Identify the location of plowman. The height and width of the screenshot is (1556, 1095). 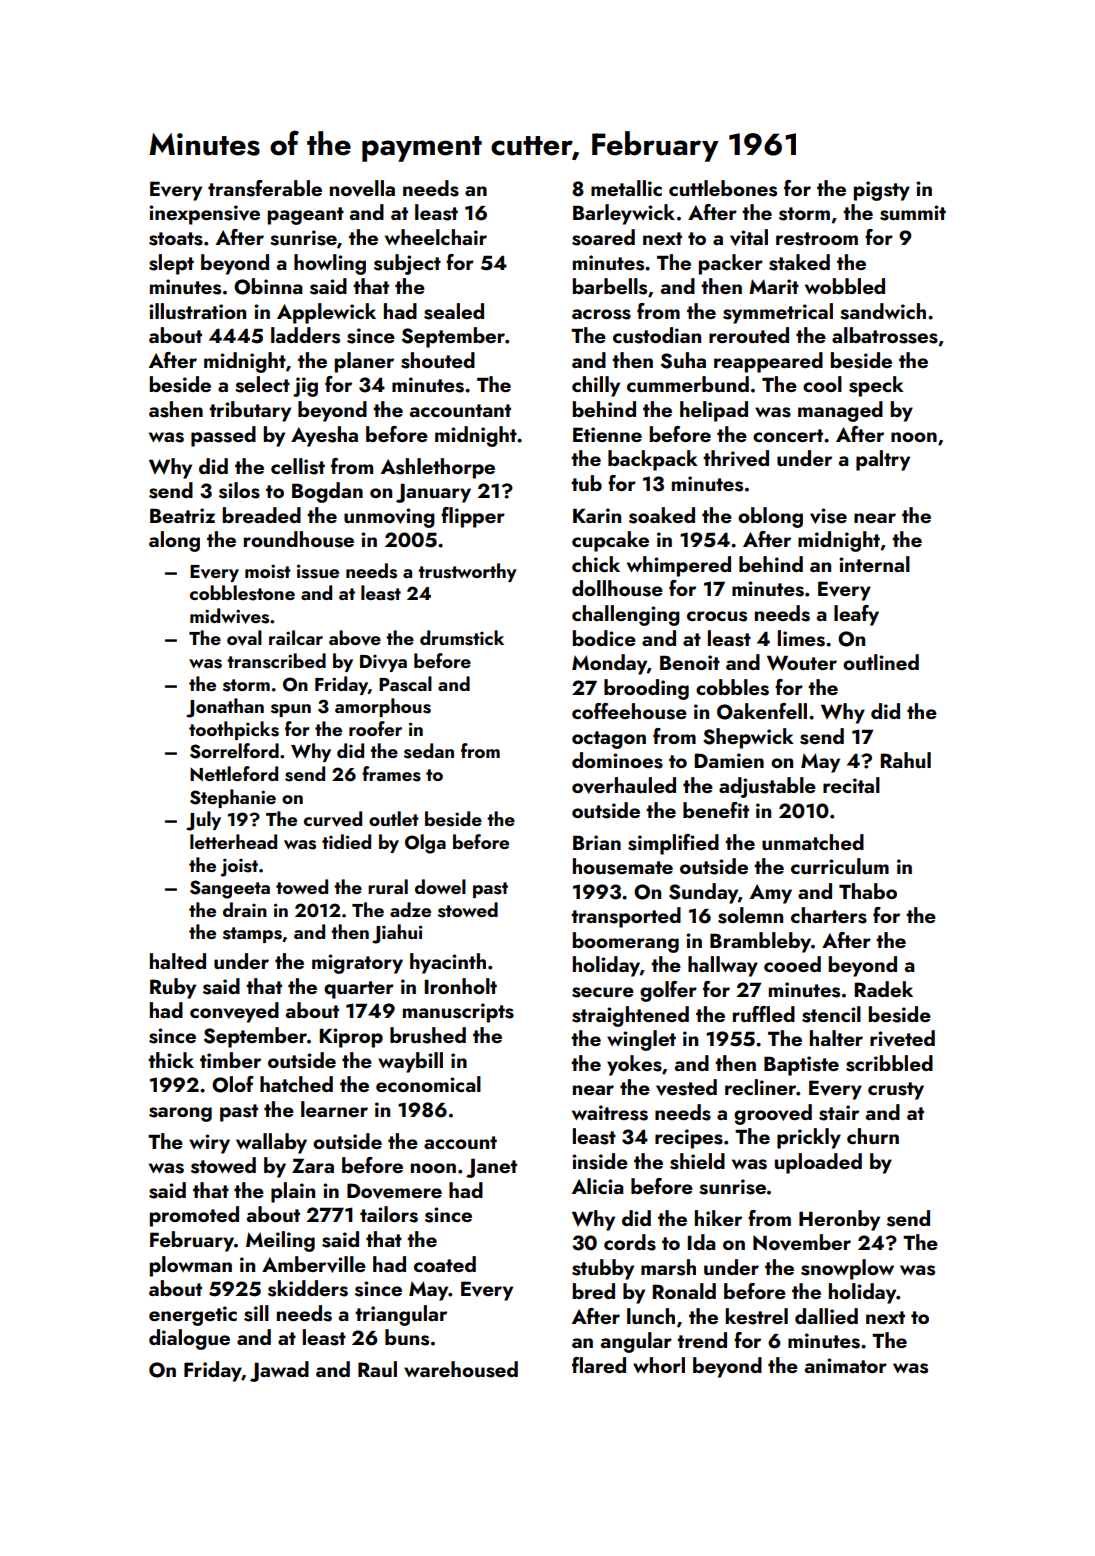
(191, 1266).
